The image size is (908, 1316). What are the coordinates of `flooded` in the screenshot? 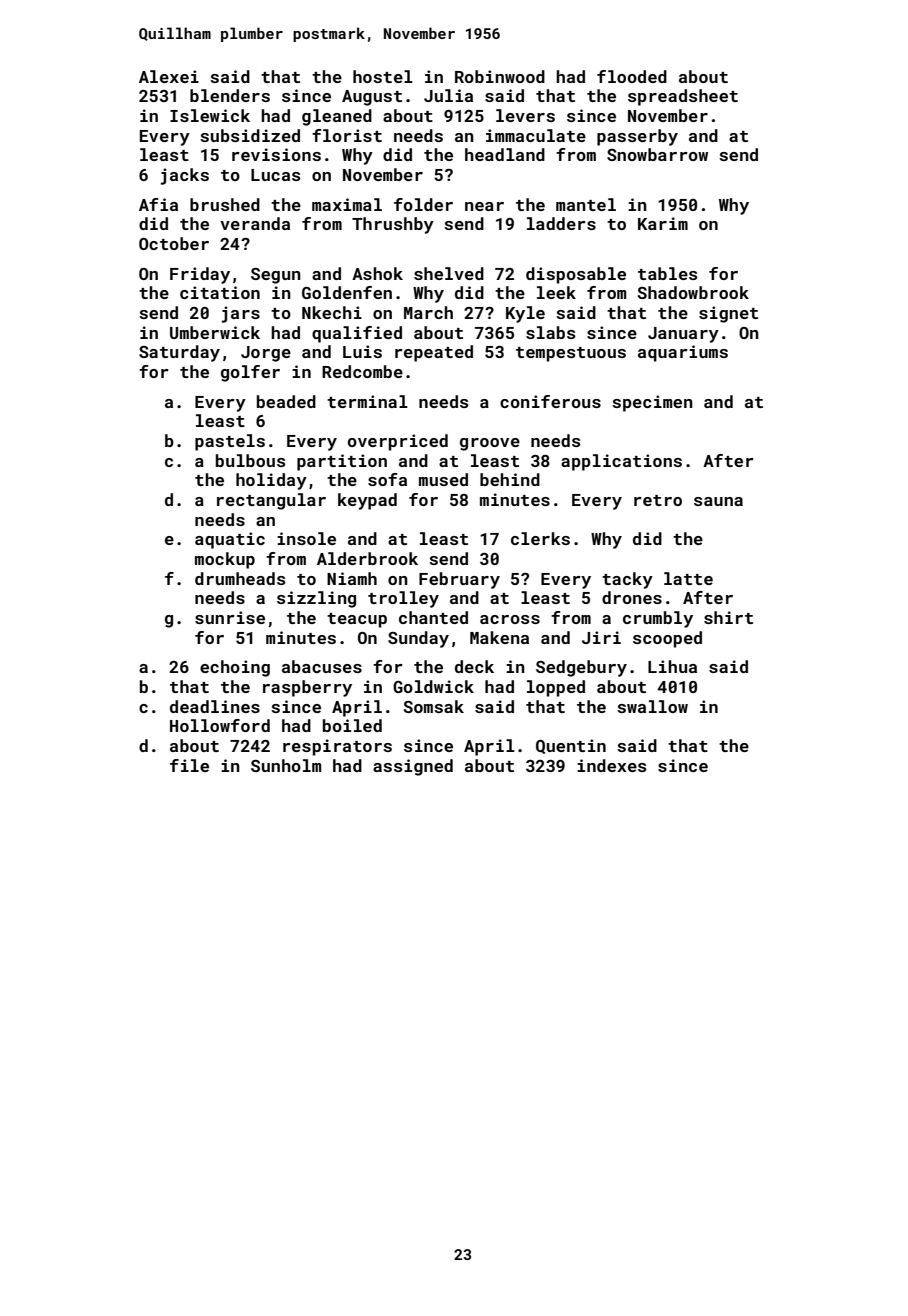 It's located at (632, 76).
